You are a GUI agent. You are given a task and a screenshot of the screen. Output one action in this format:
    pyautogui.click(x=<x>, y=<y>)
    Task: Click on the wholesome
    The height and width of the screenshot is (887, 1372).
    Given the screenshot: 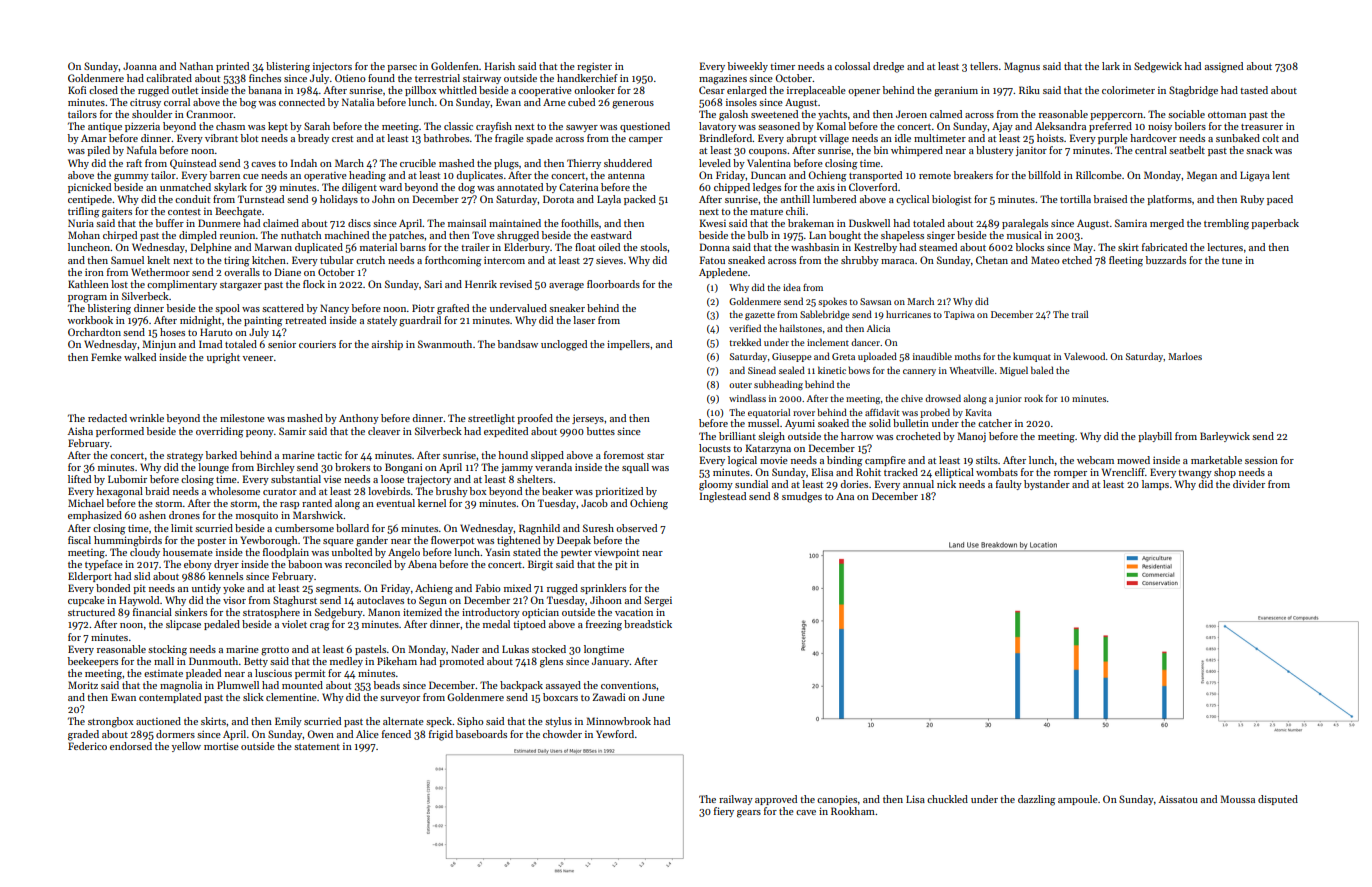 What is the action you would take?
    pyautogui.click(x=234, y=491)
